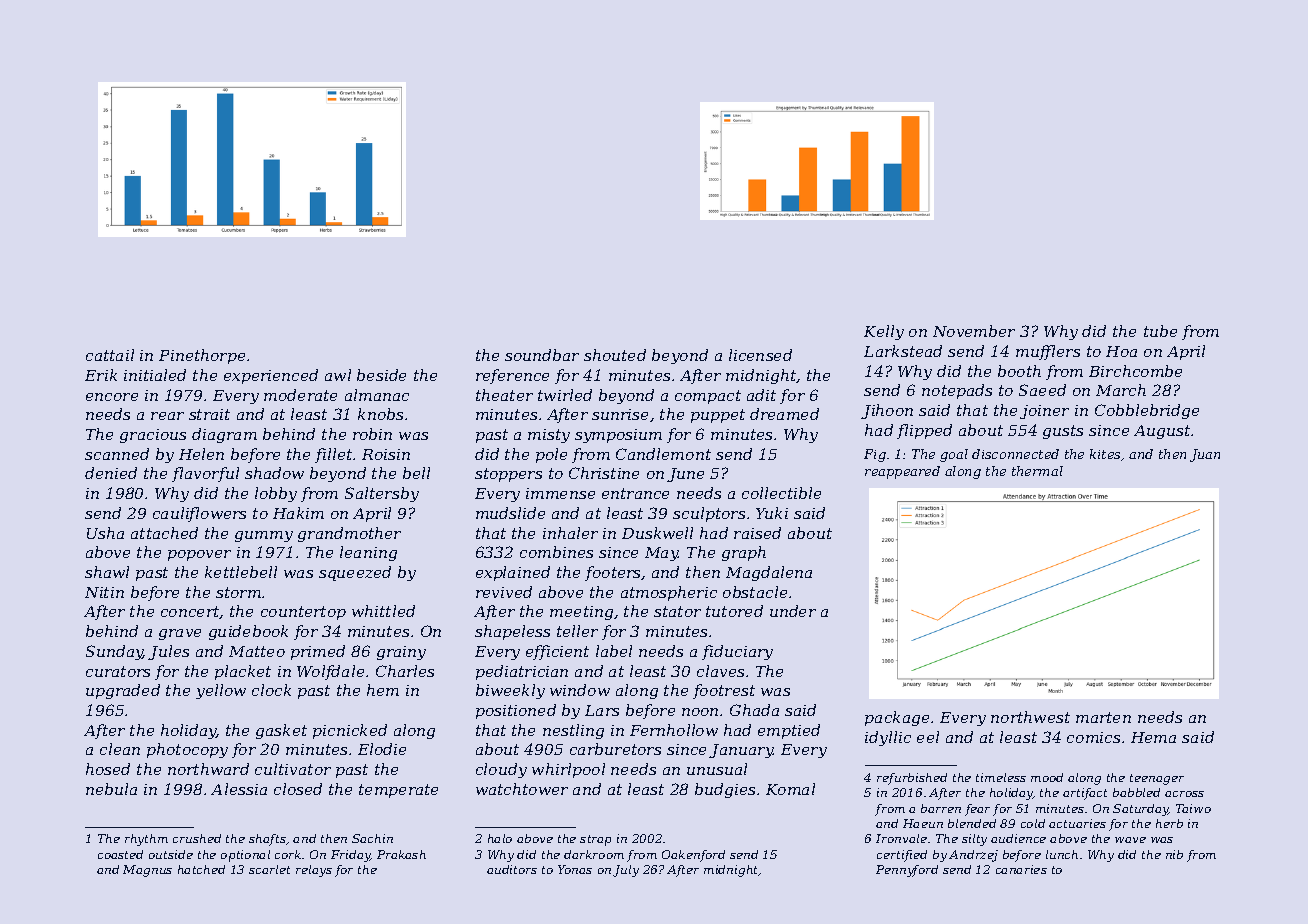  I want to click on under, so click(793, 611).
